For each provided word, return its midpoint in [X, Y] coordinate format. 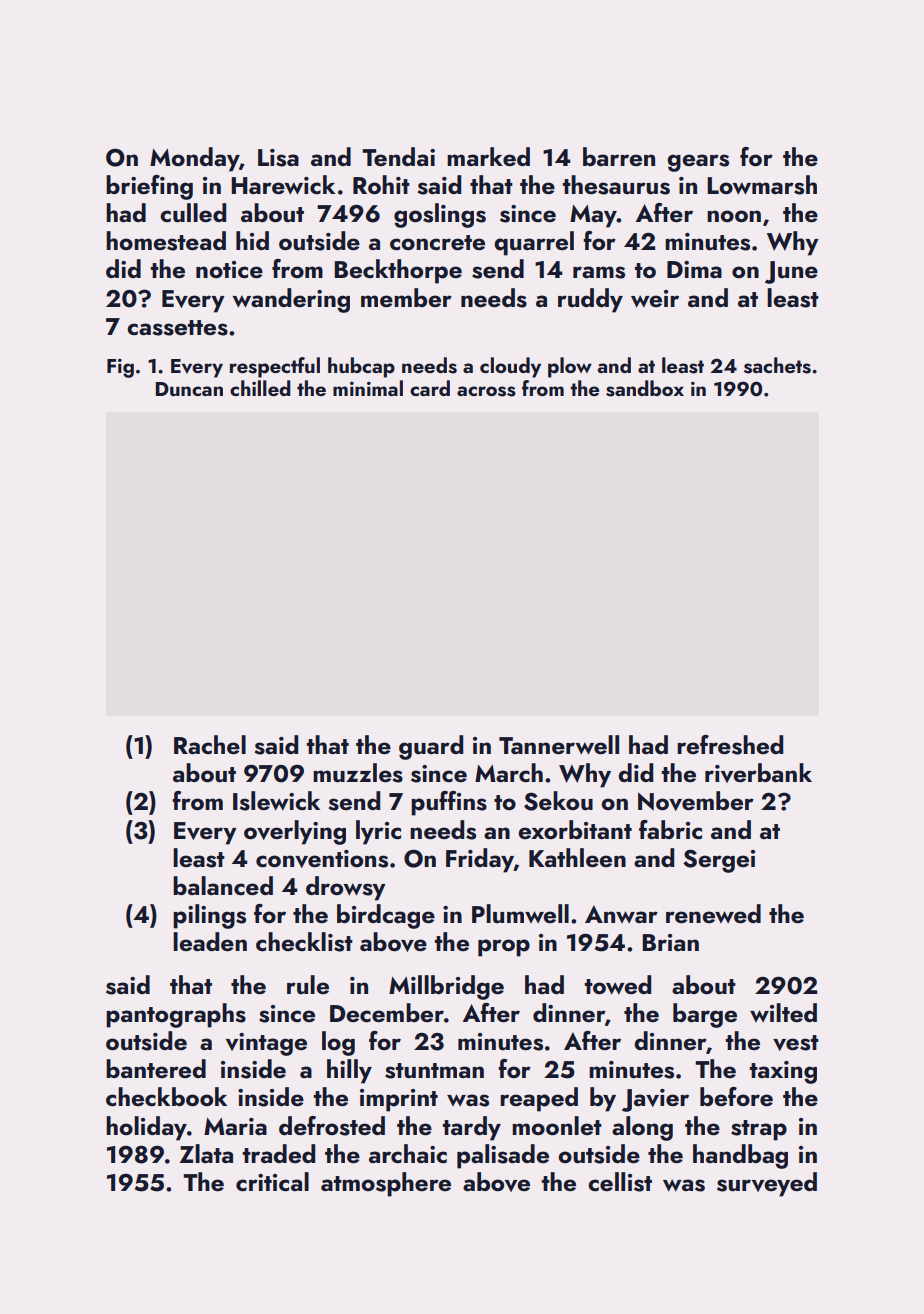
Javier [655, 1100]
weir [655, 299]
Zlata [206, 1153]
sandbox [645, 388]
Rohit [381, 185]
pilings [209, 916]
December [387, 1012]
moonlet [557, 1126]
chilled [260, 388]
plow [570, 367]
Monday [194, 159]
